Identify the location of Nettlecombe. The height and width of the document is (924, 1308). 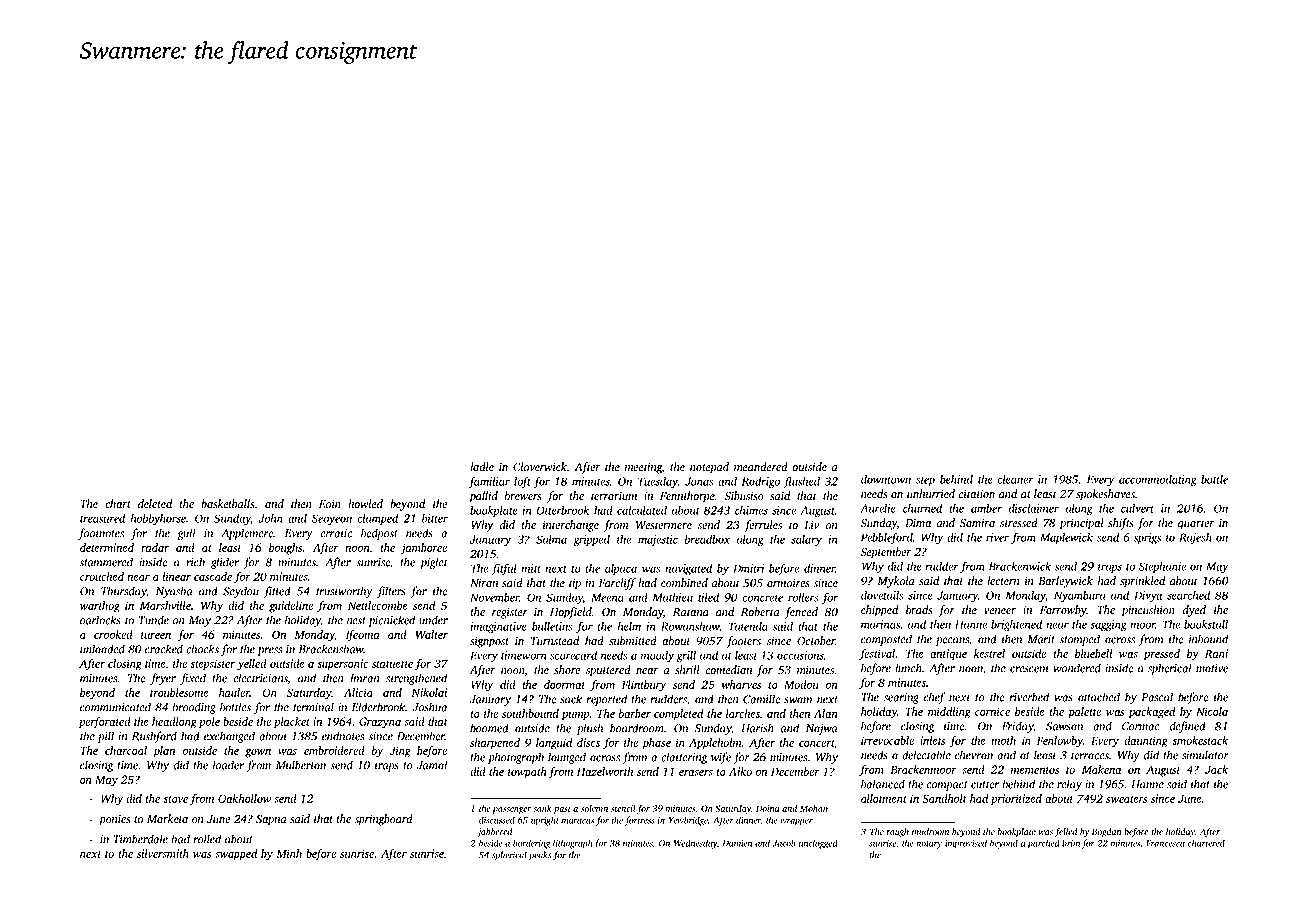
(378, 605).
